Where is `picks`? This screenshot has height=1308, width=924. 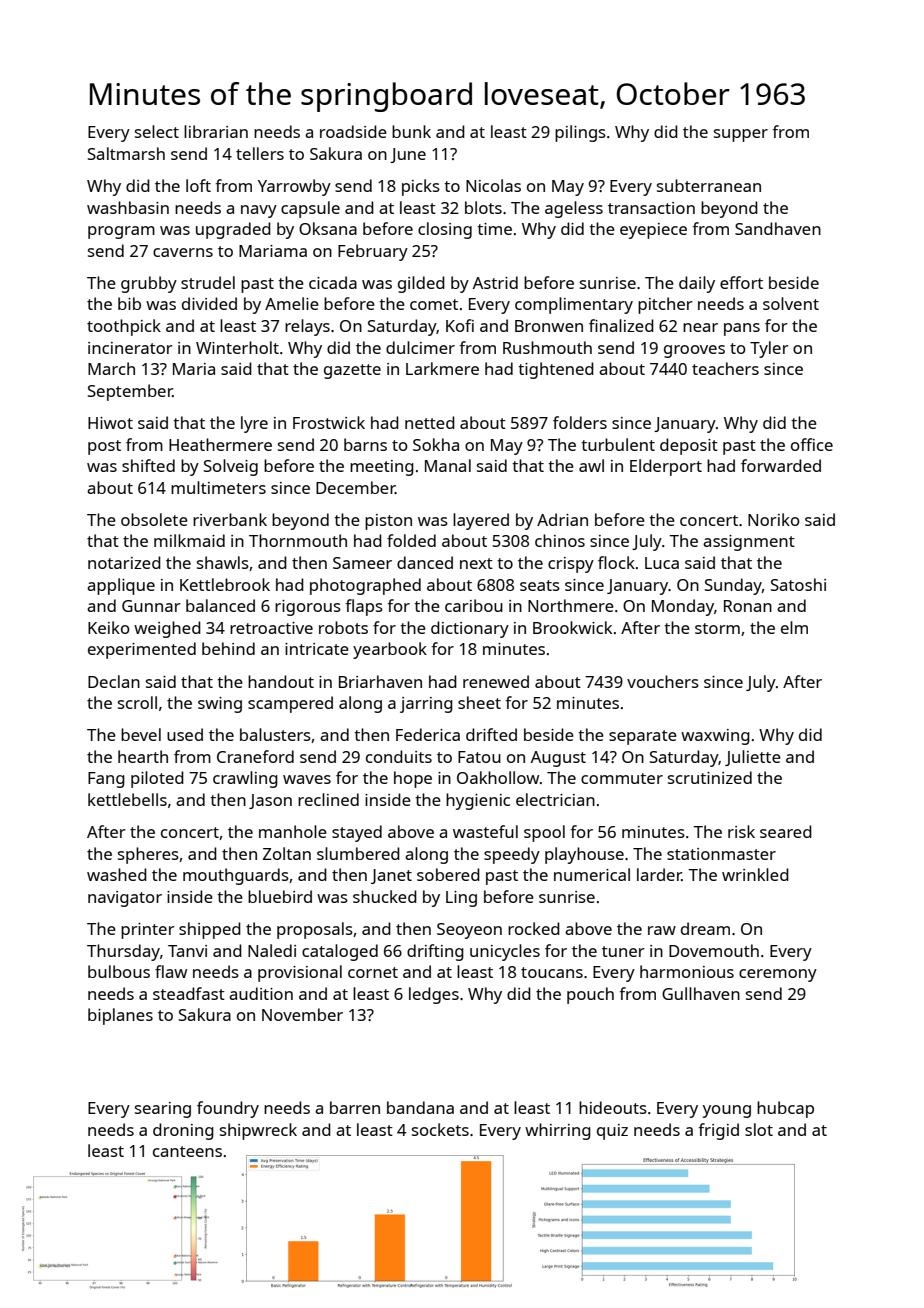
picks is located at coordinates (421, 187).
